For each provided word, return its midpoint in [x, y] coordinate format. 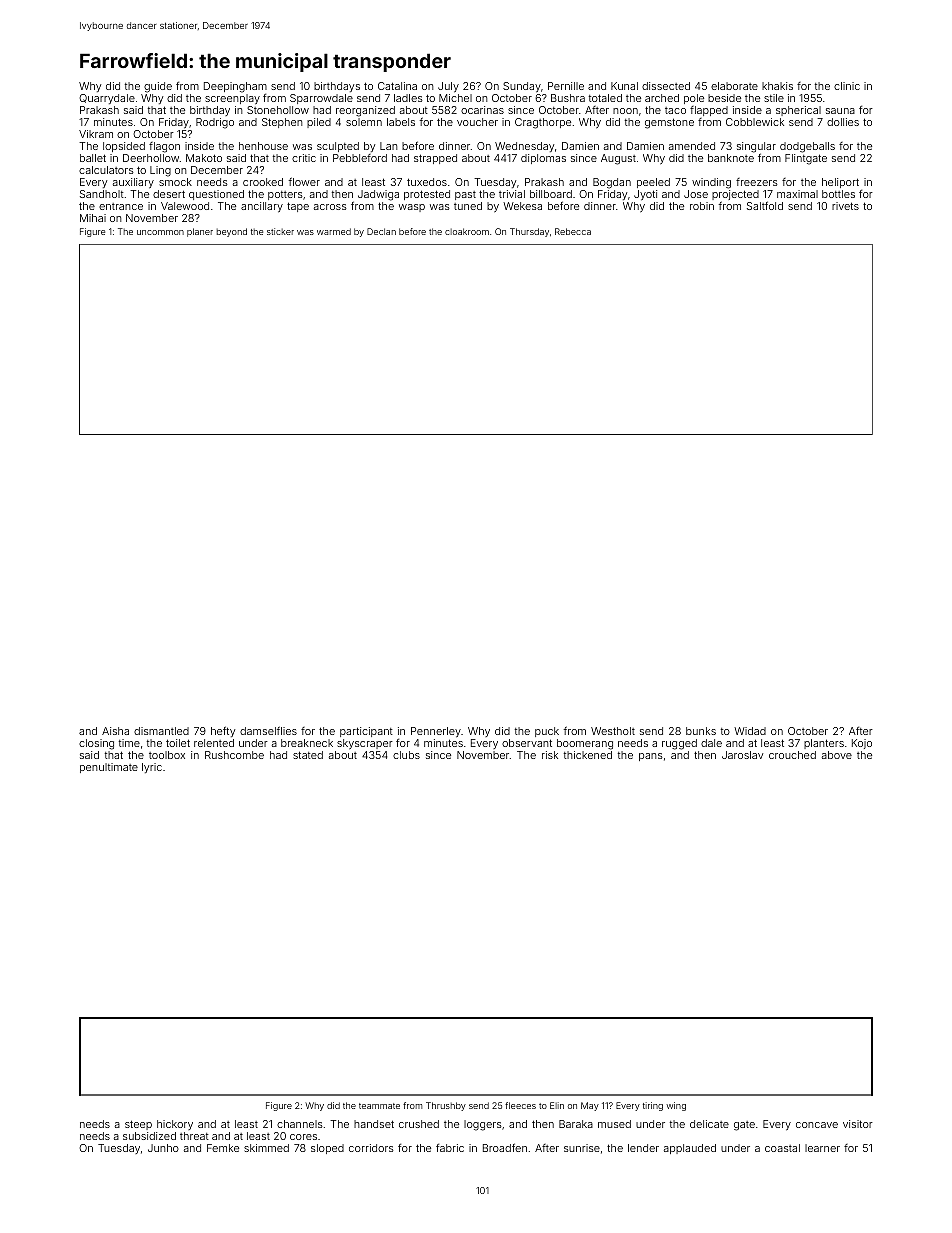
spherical [798, 111]
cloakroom [467, 231]
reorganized [365, 111]
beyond [232, 232]
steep [138, 1125]
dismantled [161, 731]
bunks [701, 731]
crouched [792, 755]
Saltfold [765, 205]
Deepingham [235, 87]
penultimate [109, 768]
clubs [406, 755]
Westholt [613, 731]
